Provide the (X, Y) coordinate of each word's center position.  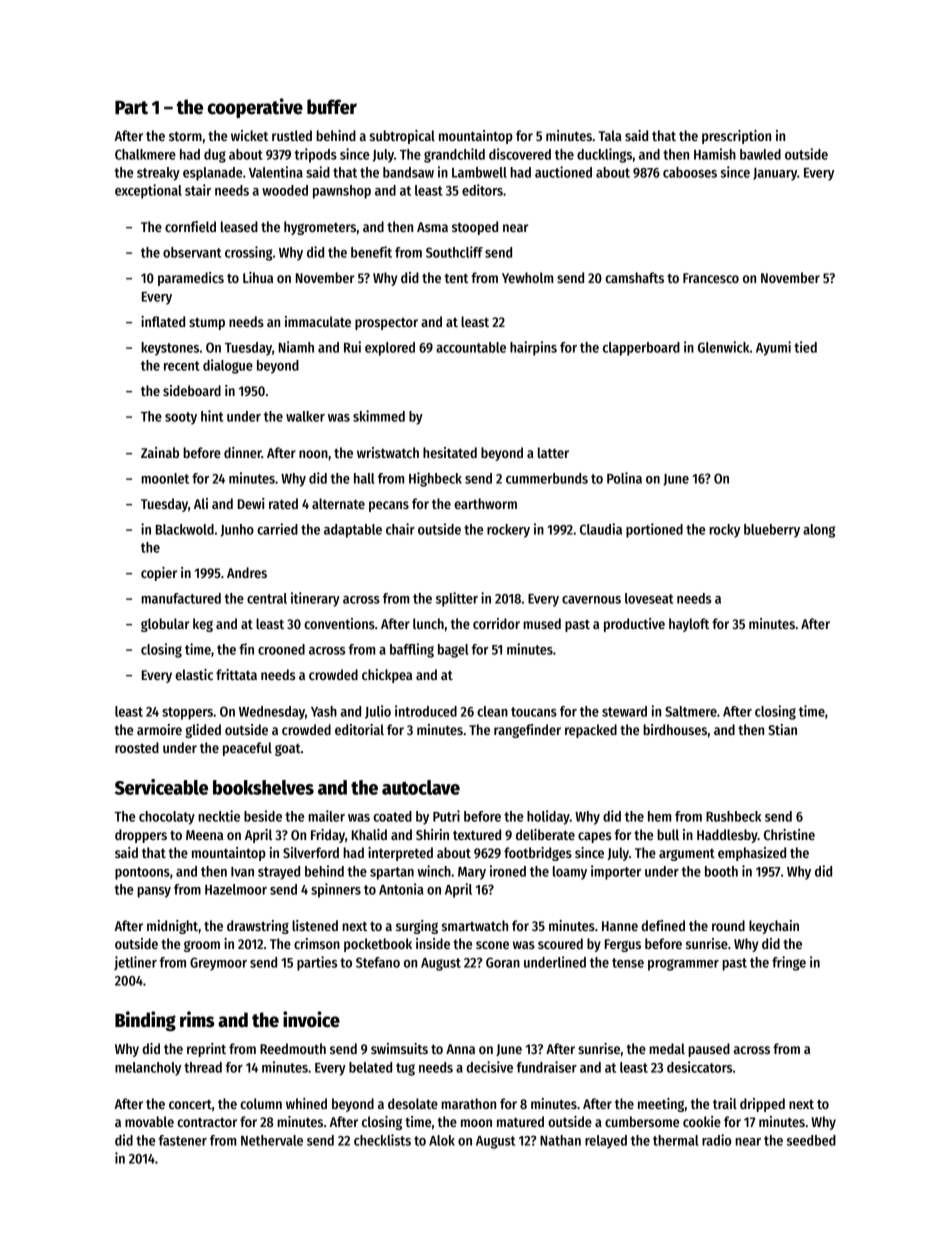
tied (805, 347)
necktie (219, 816)
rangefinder (527, 731)
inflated (163, 321)
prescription (736, 137)
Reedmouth (293, 1048)
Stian (782, 729)
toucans (534, 712)
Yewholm (527, 277)
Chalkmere (145, 154)
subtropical (402, 137)
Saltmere (691, 711)
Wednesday (272, 713)
